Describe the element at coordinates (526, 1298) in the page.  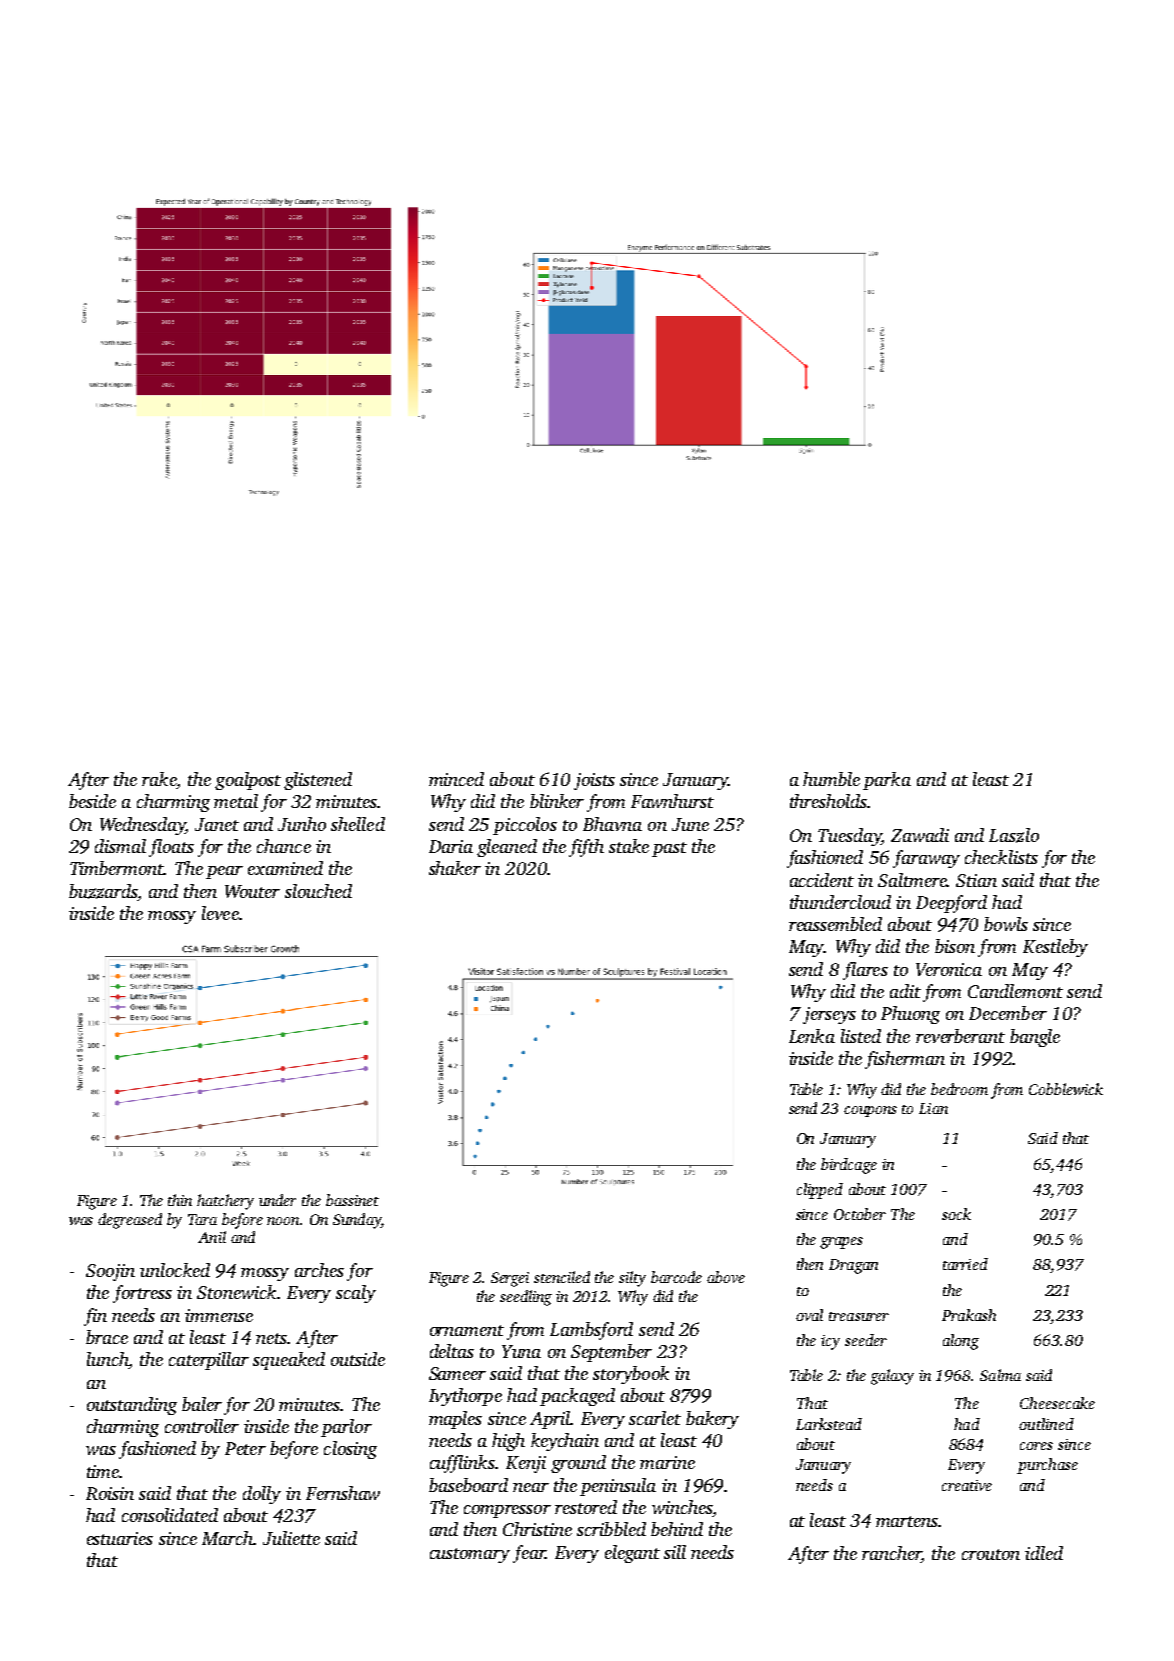
I see `seedling` at that location.
